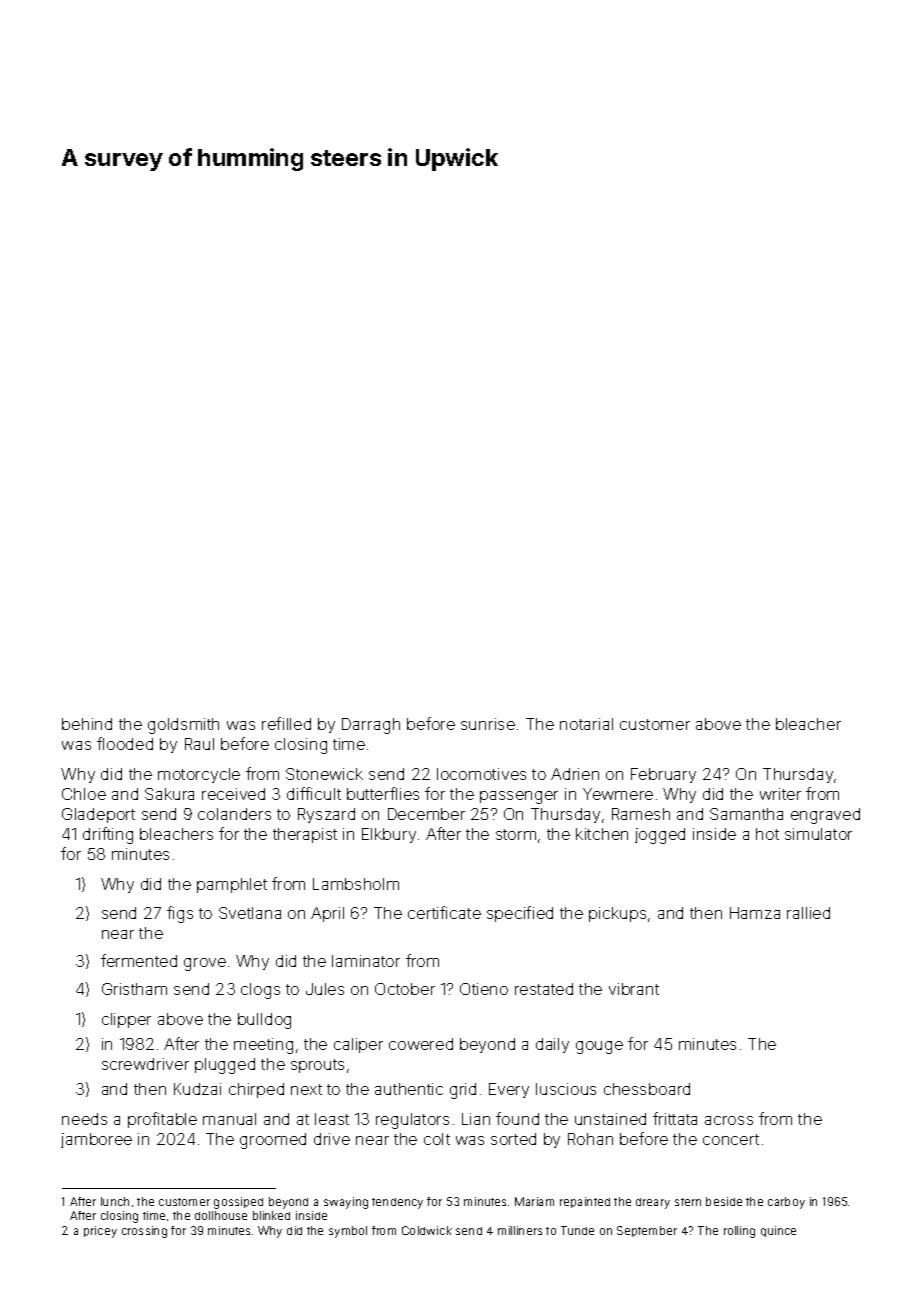  What do you see at coordinates (586, 724) in the screenshot?
I see `notarial` at bounding box center [586, 724].
